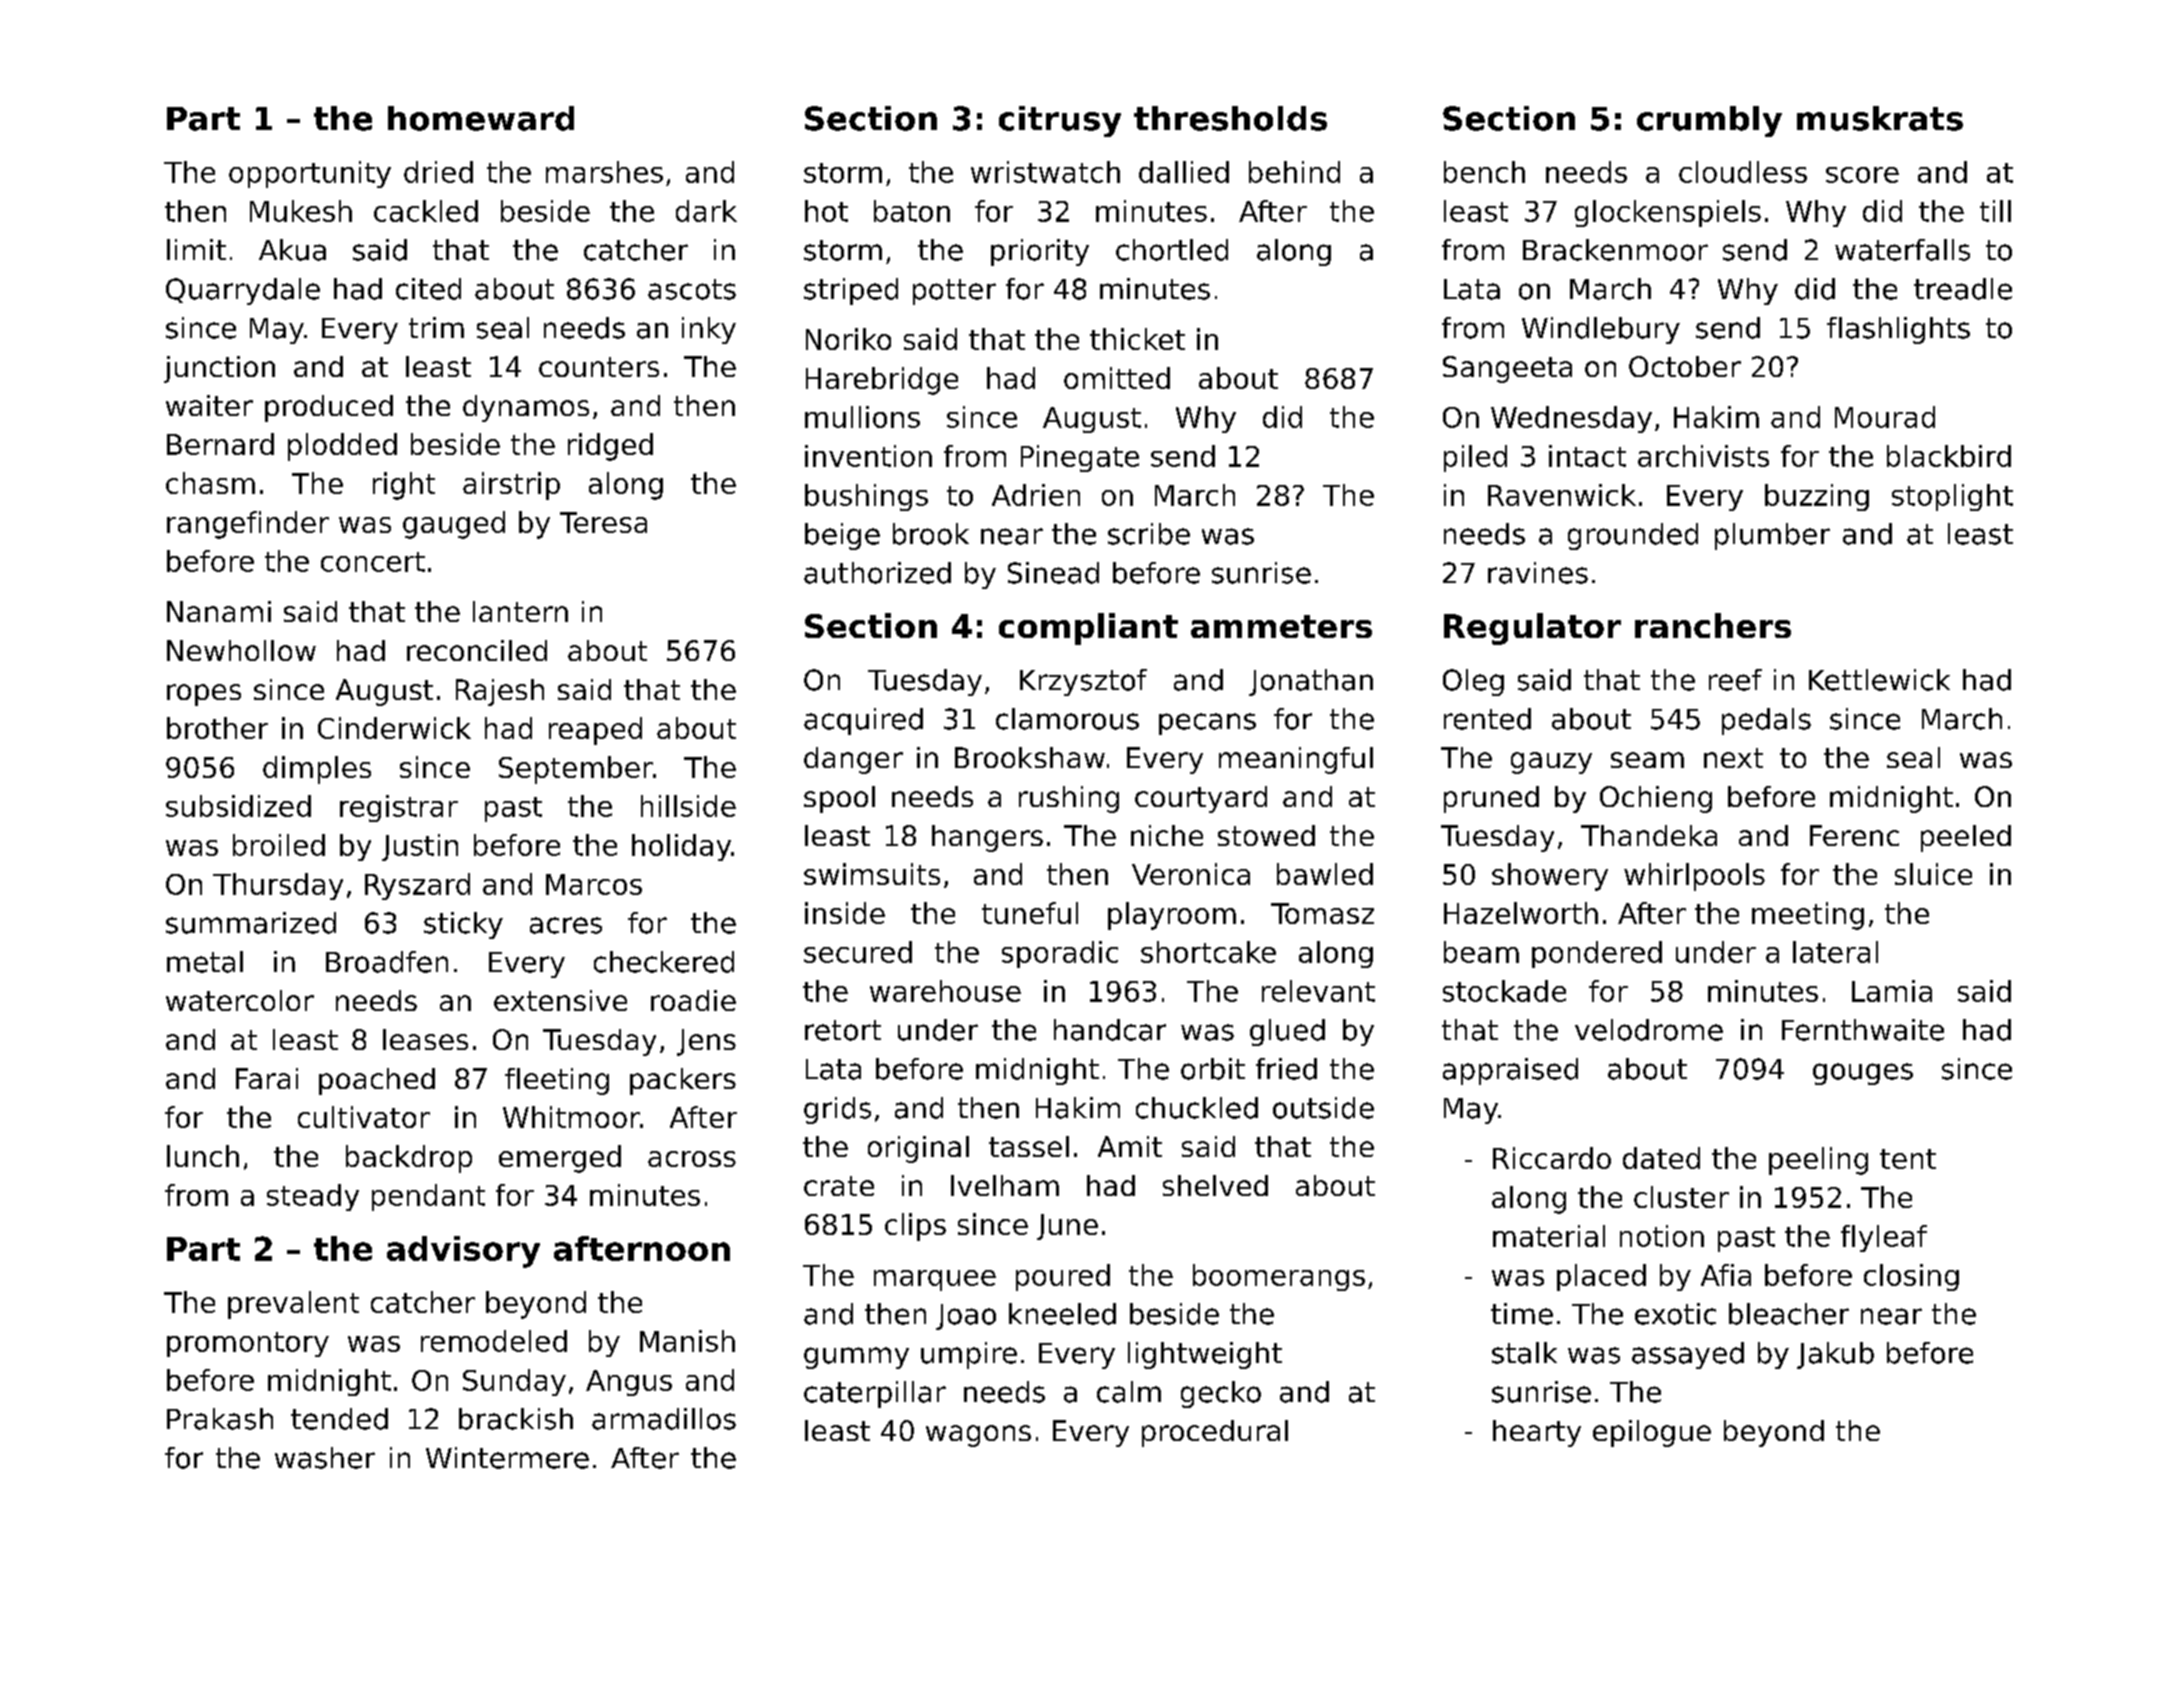  I want to click on brackish, so click(516, 1419).
